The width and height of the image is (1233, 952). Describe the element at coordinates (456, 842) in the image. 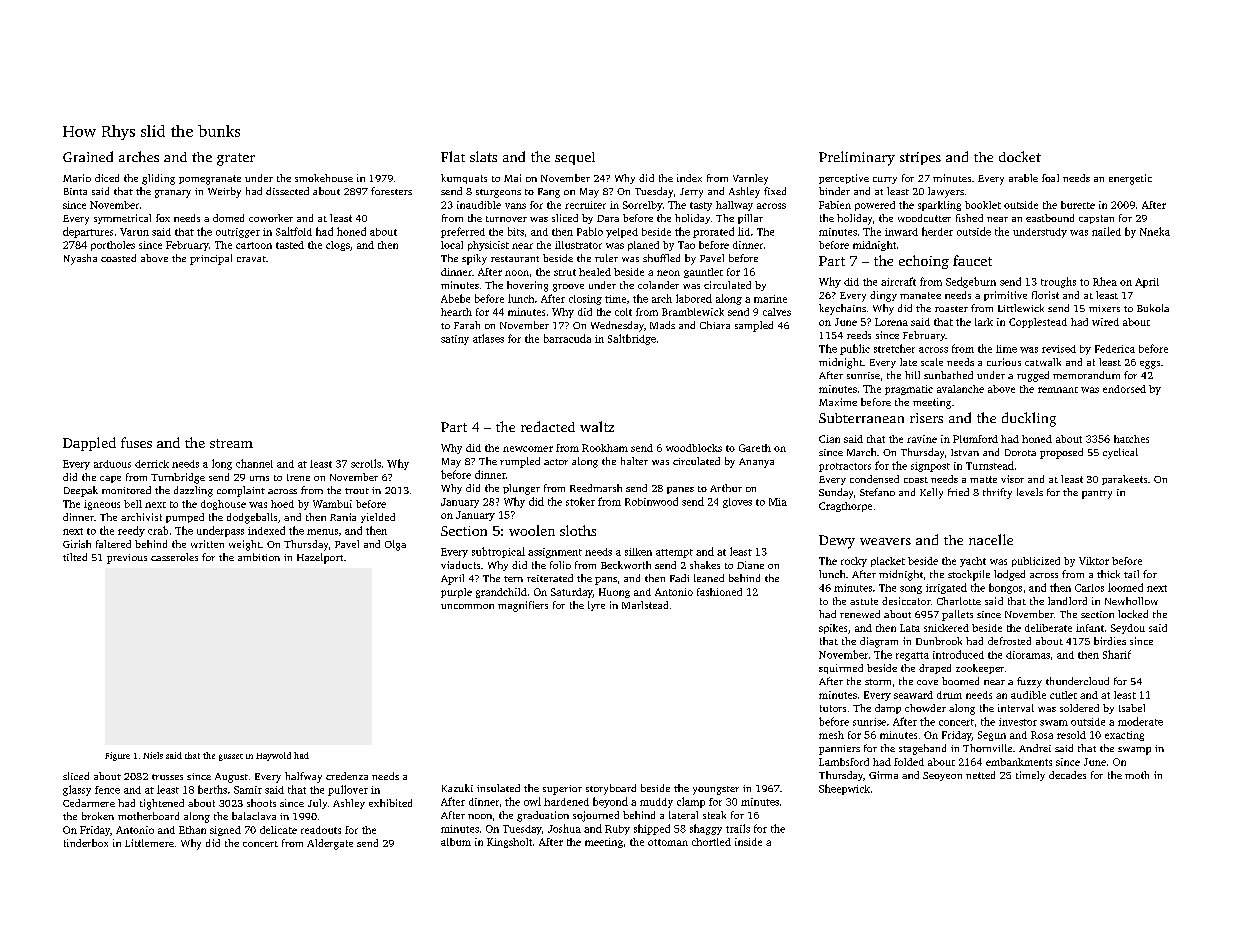

I see `album` at that location.
